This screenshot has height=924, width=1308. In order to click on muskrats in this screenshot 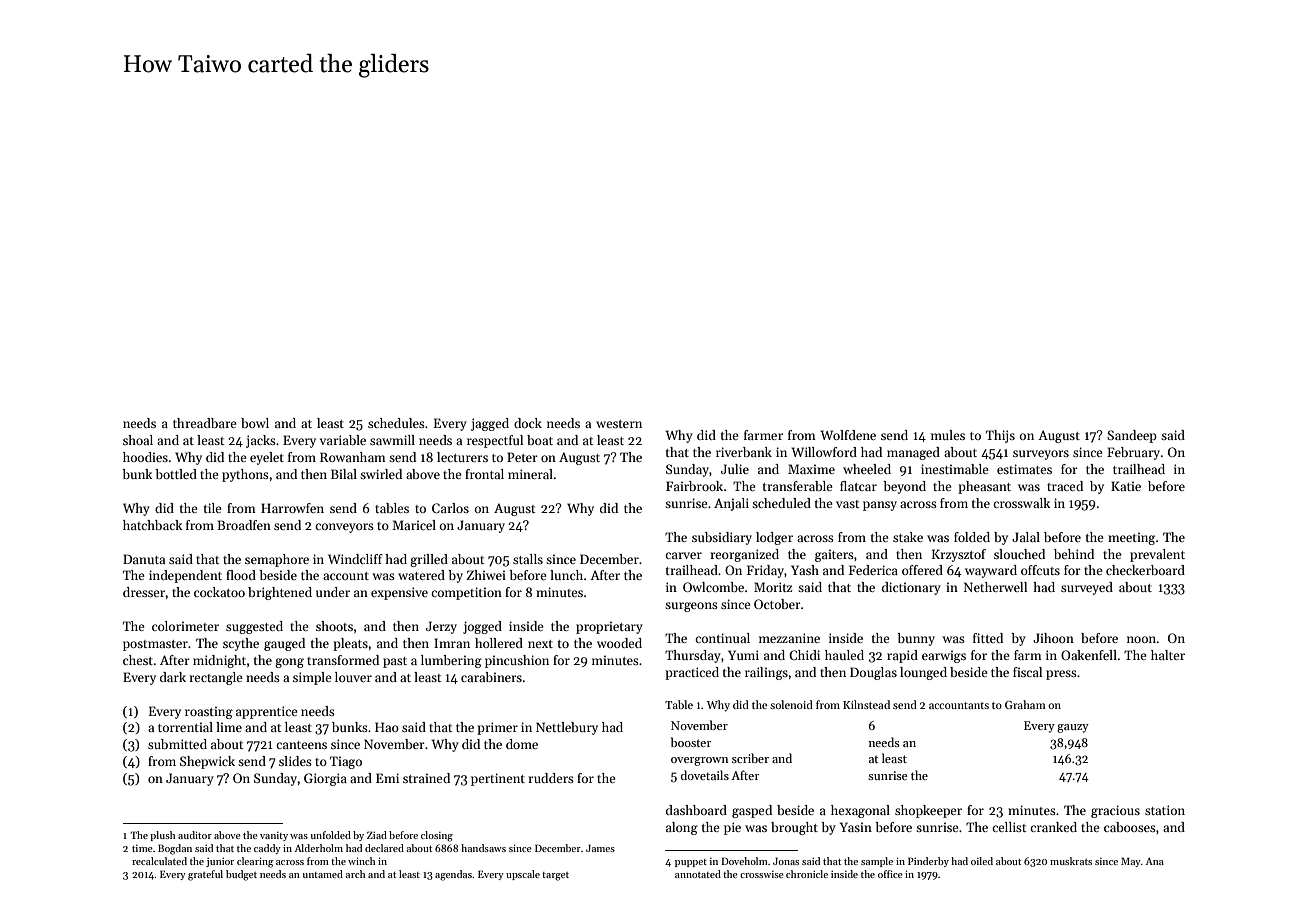, I will do `click(1071, 861)`.
